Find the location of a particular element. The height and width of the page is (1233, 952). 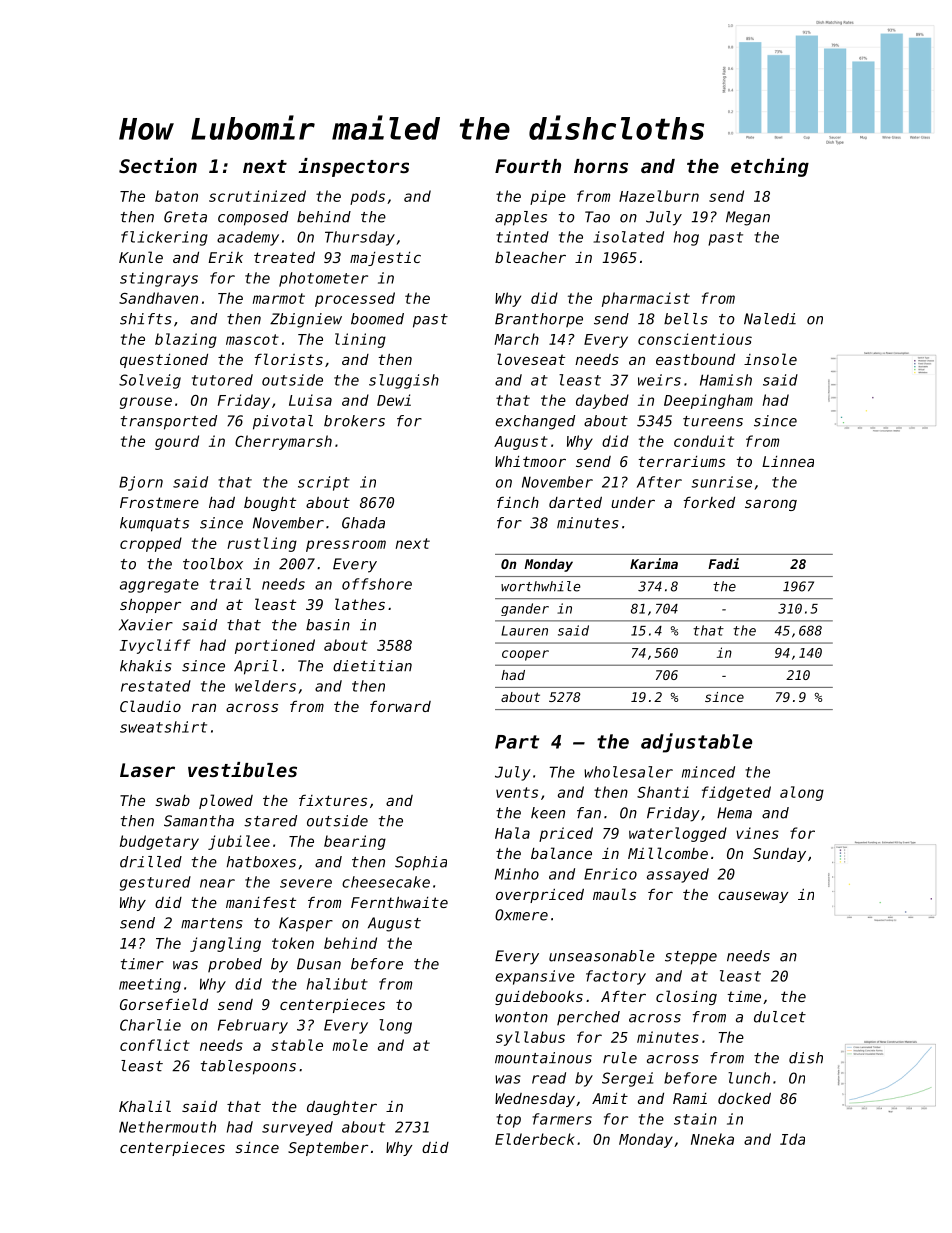

Kasper is located at coordinates (306, 924).
